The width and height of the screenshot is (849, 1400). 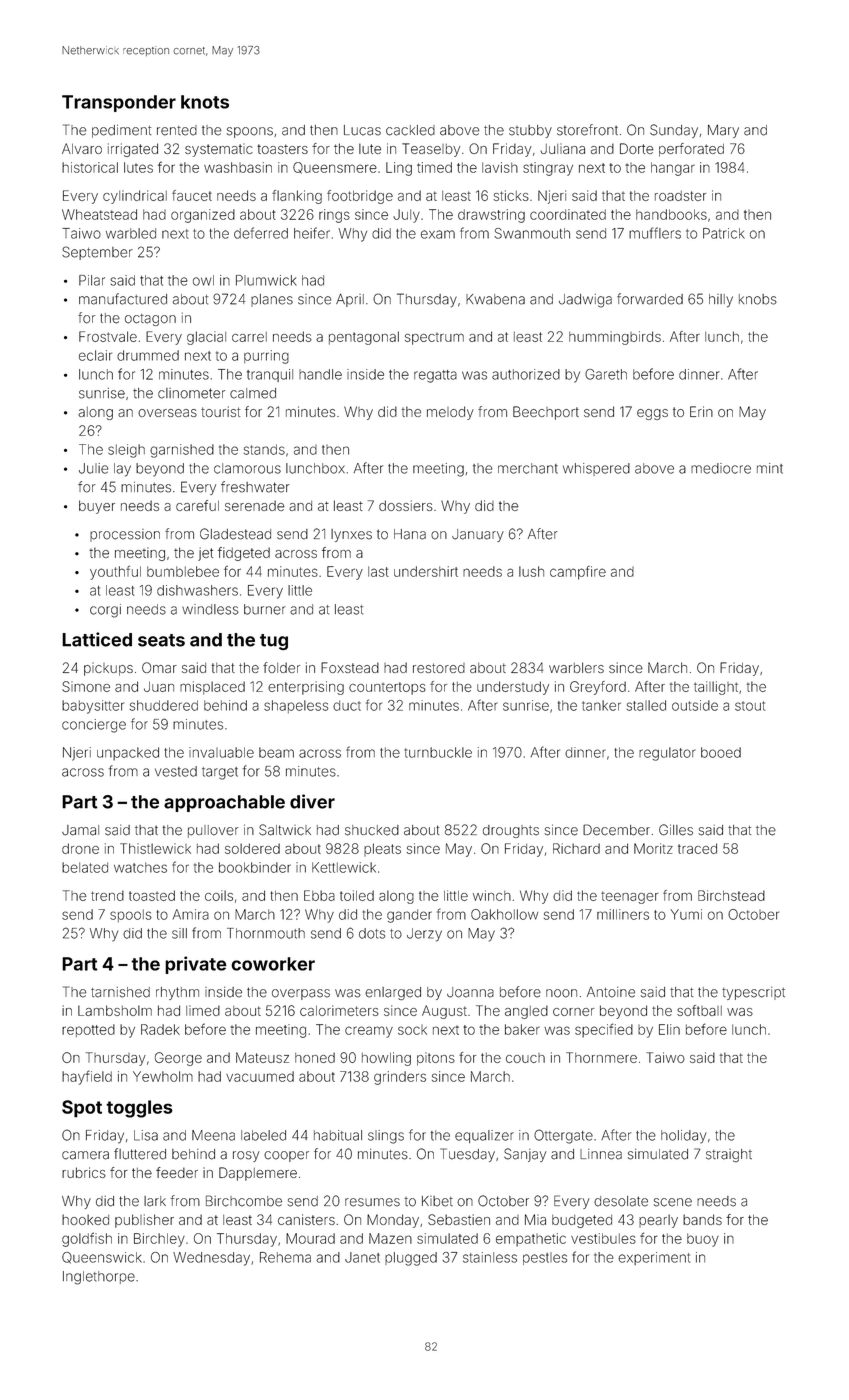 What do you see at coordinates (264, 609) in the screenshot?
I see `burner` at bounding box center [264, 609].
